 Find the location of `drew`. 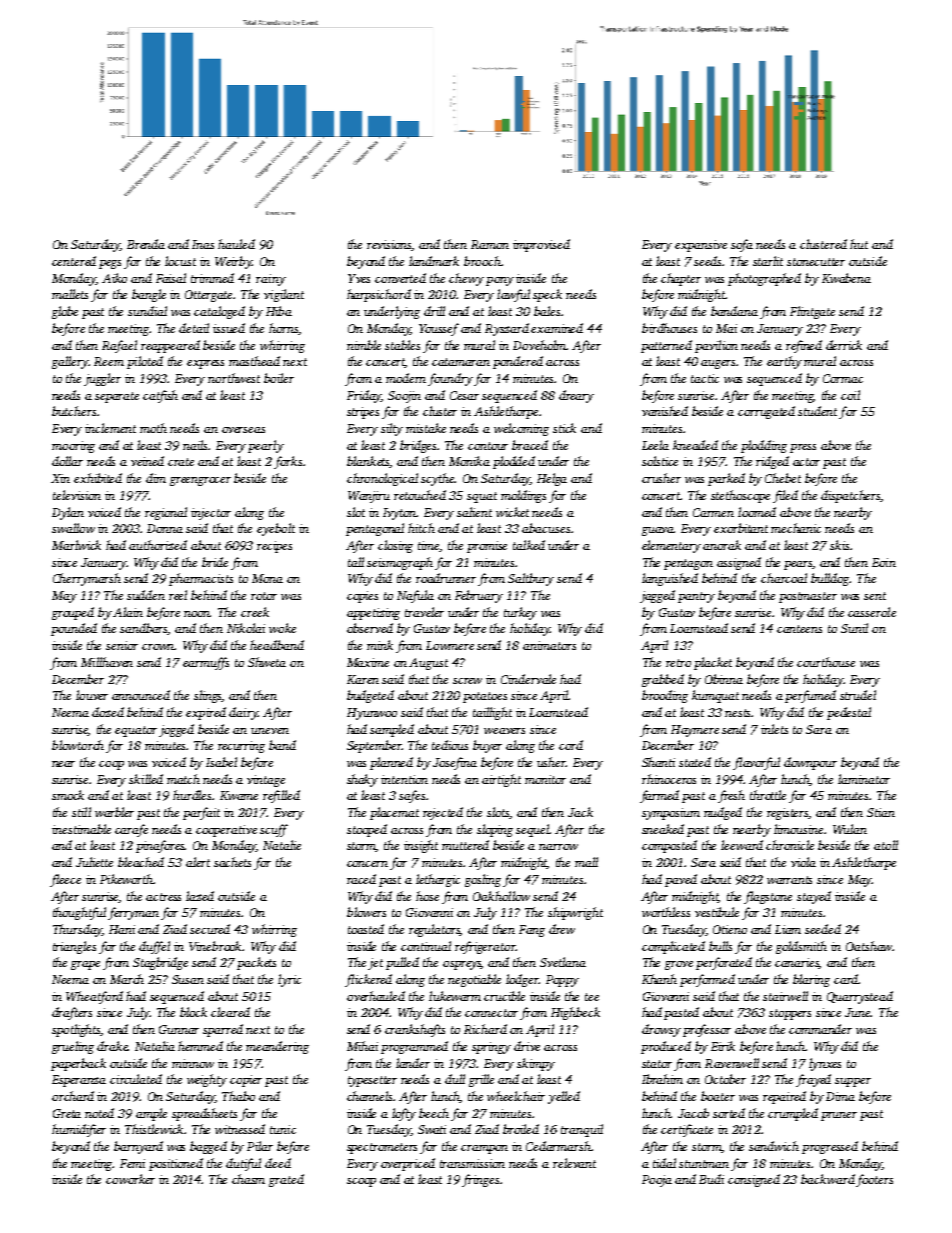

drew is located at coordinates (562, 929).
